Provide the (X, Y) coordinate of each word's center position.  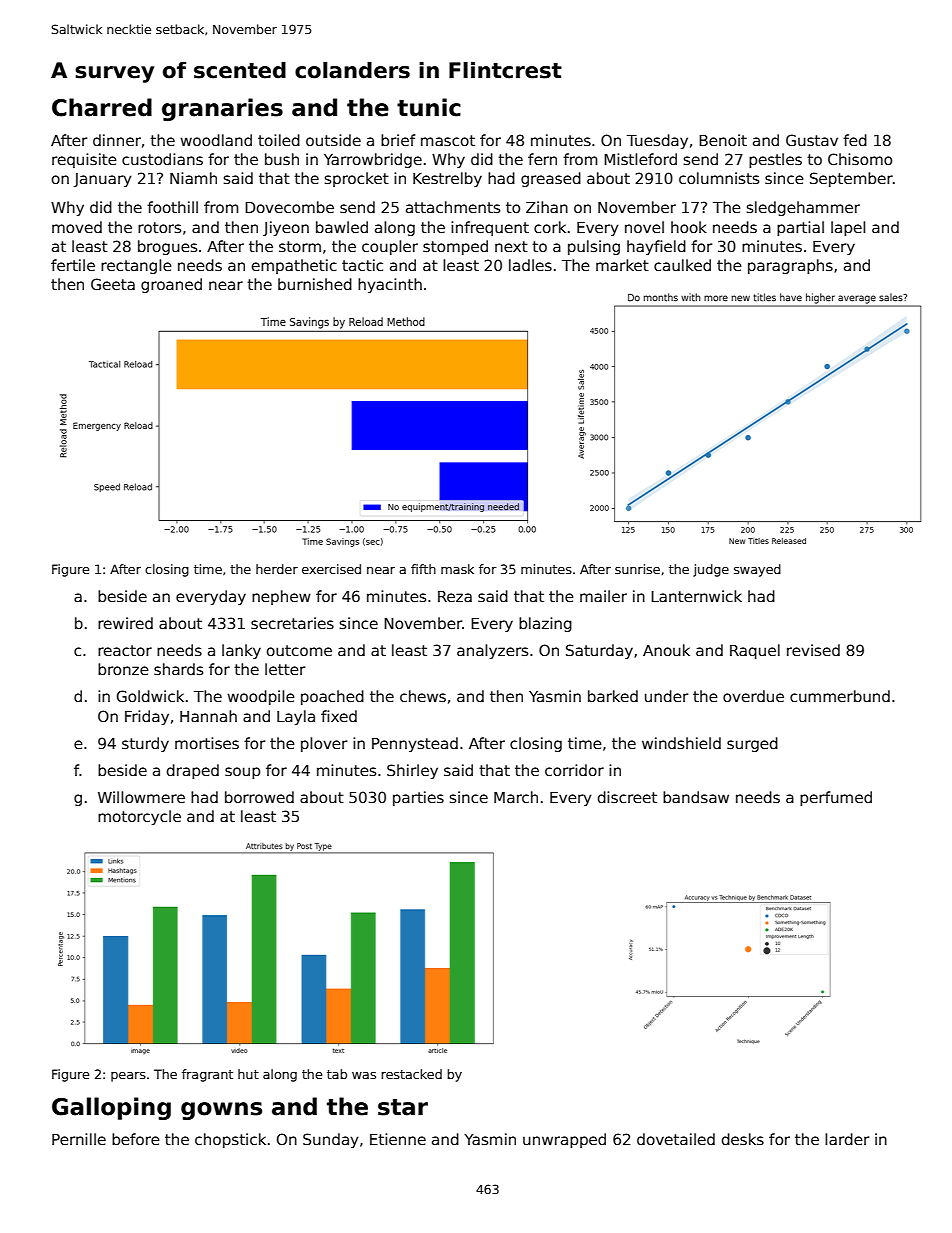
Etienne (398, 1139)
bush (282, 159)
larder (847, 1139)
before (136, 1139)
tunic (429, 107)
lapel (848, 228)
